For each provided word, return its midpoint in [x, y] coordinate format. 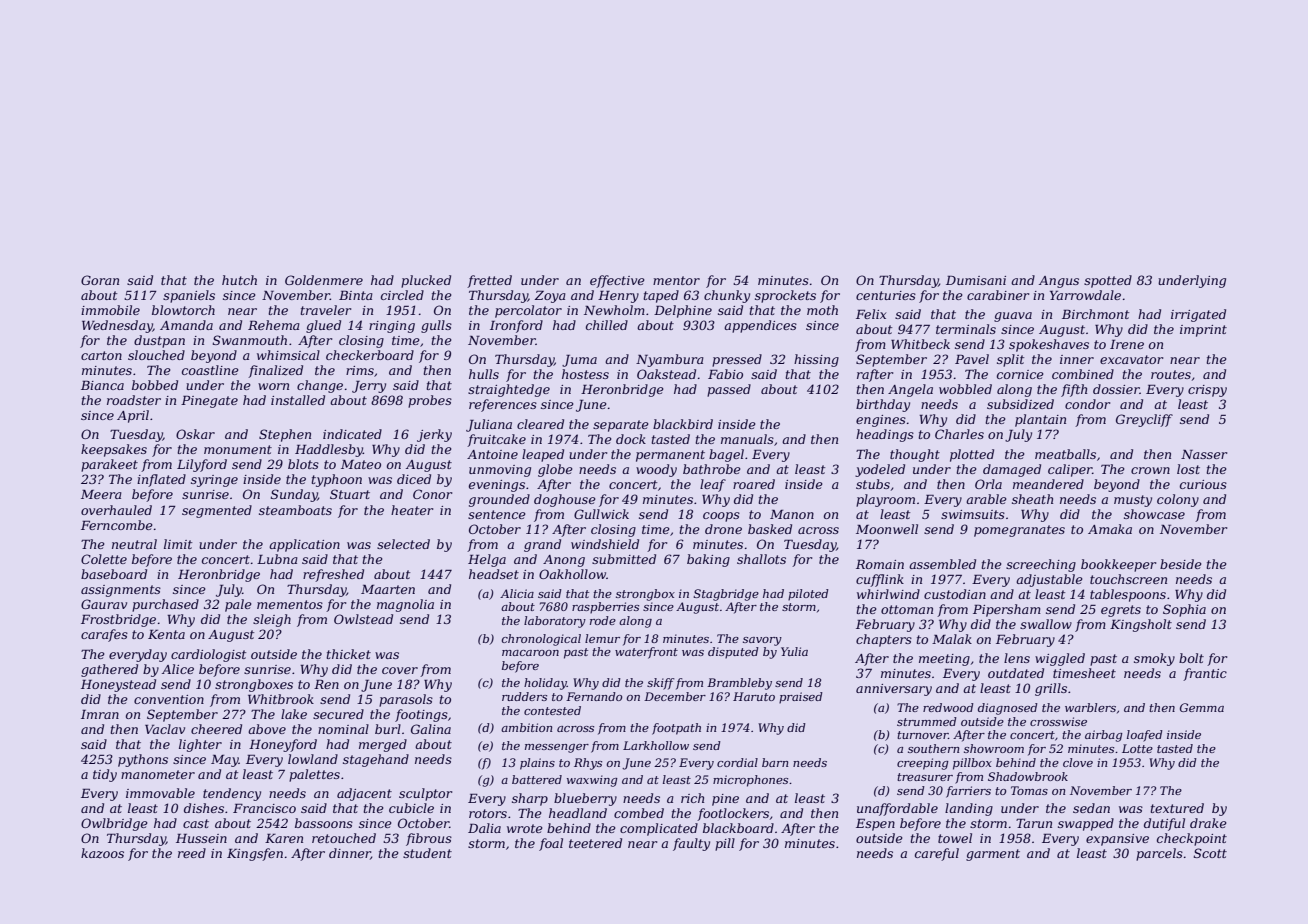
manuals [747, 439]
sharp [530, 799]
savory [762, 641]
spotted [1108, 281]
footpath [676, 729]
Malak [952, 639]
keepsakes [114, 450]
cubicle [411, 808]
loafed [1145, 736]
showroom [994, 748]
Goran [100, 280]
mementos [290, 604]
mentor [676, 280]
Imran [100, 714]
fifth [1074, 390]
